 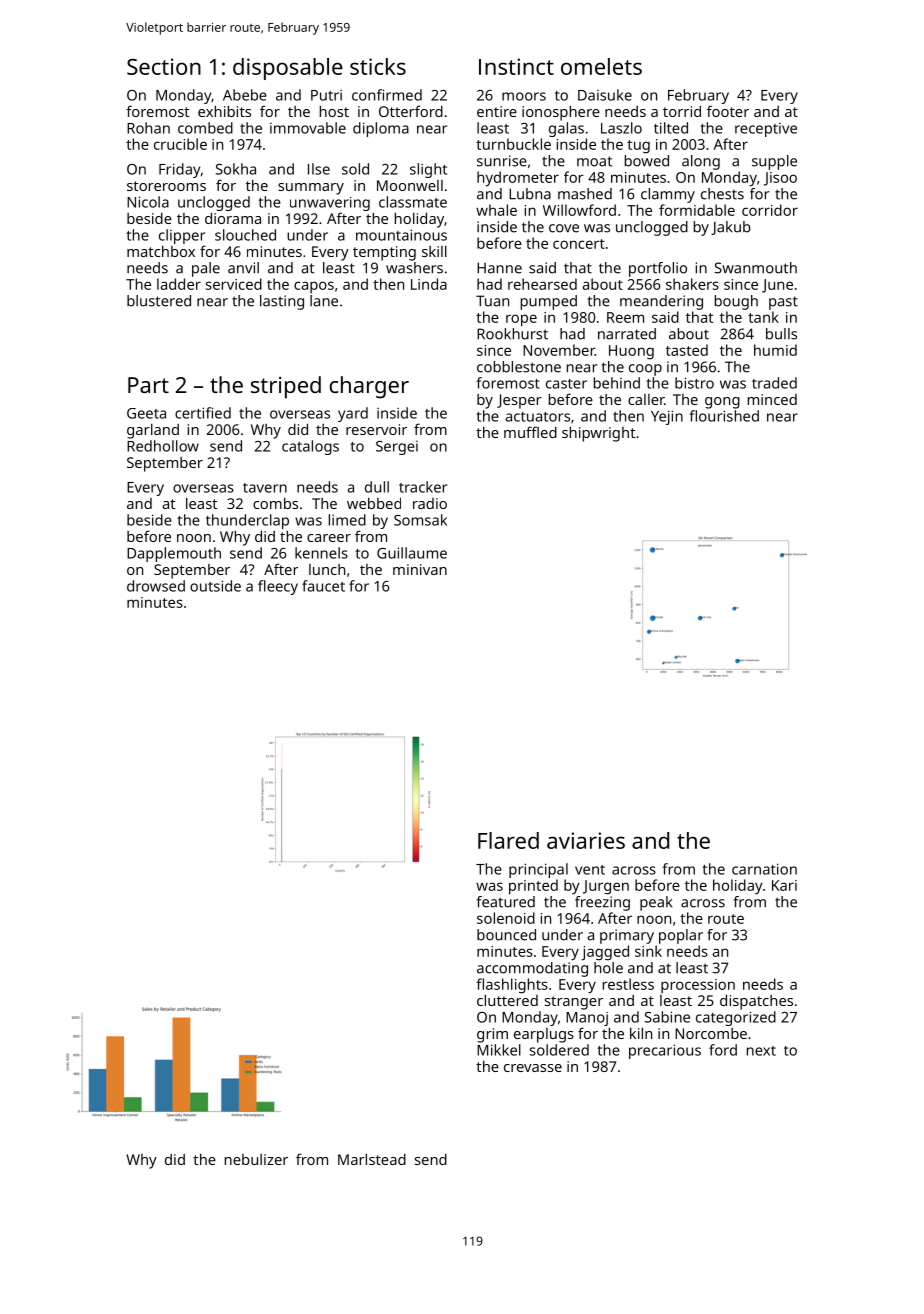 I want to click on sticks, so click(x=378, y=66).
